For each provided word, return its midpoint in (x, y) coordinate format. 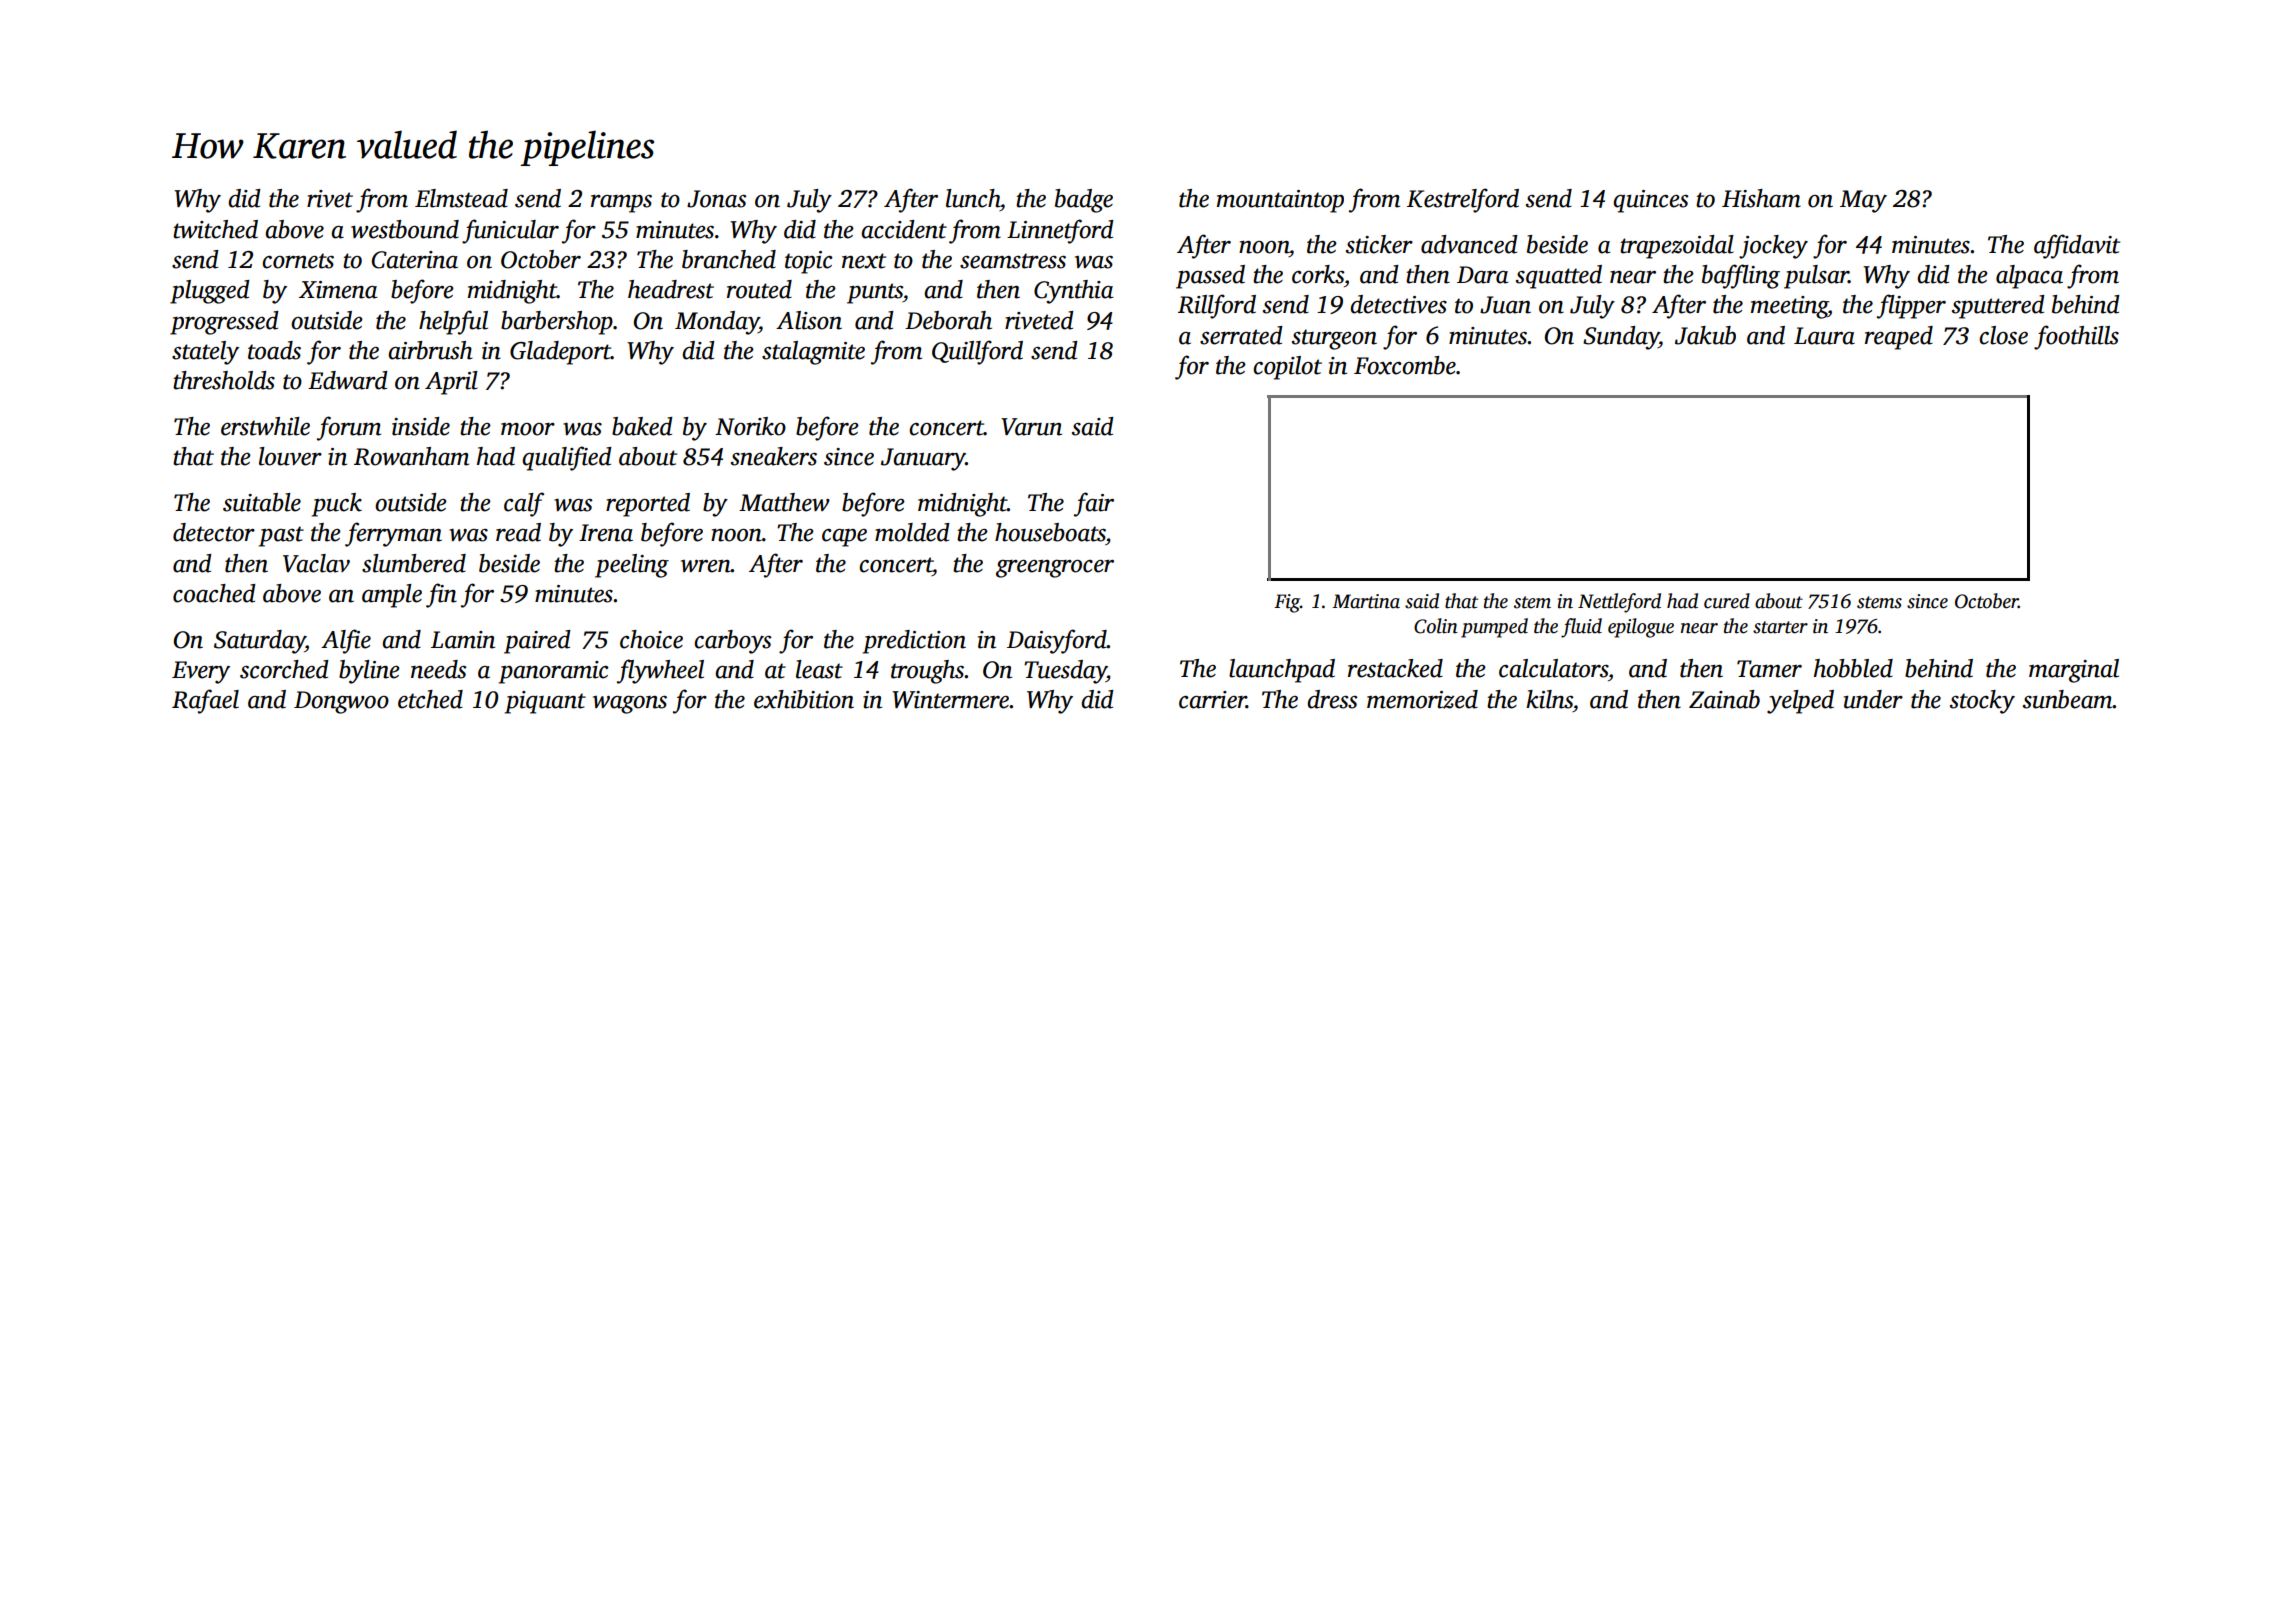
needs (438, 669)
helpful (453, 322)
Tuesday (1065, 672)
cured (1727, 601)
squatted (1559, 277)
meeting (1789, 307)
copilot (1287, 368)
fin (441, 595)
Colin (1436, 626)
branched (729, 259)
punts (875, 293)
